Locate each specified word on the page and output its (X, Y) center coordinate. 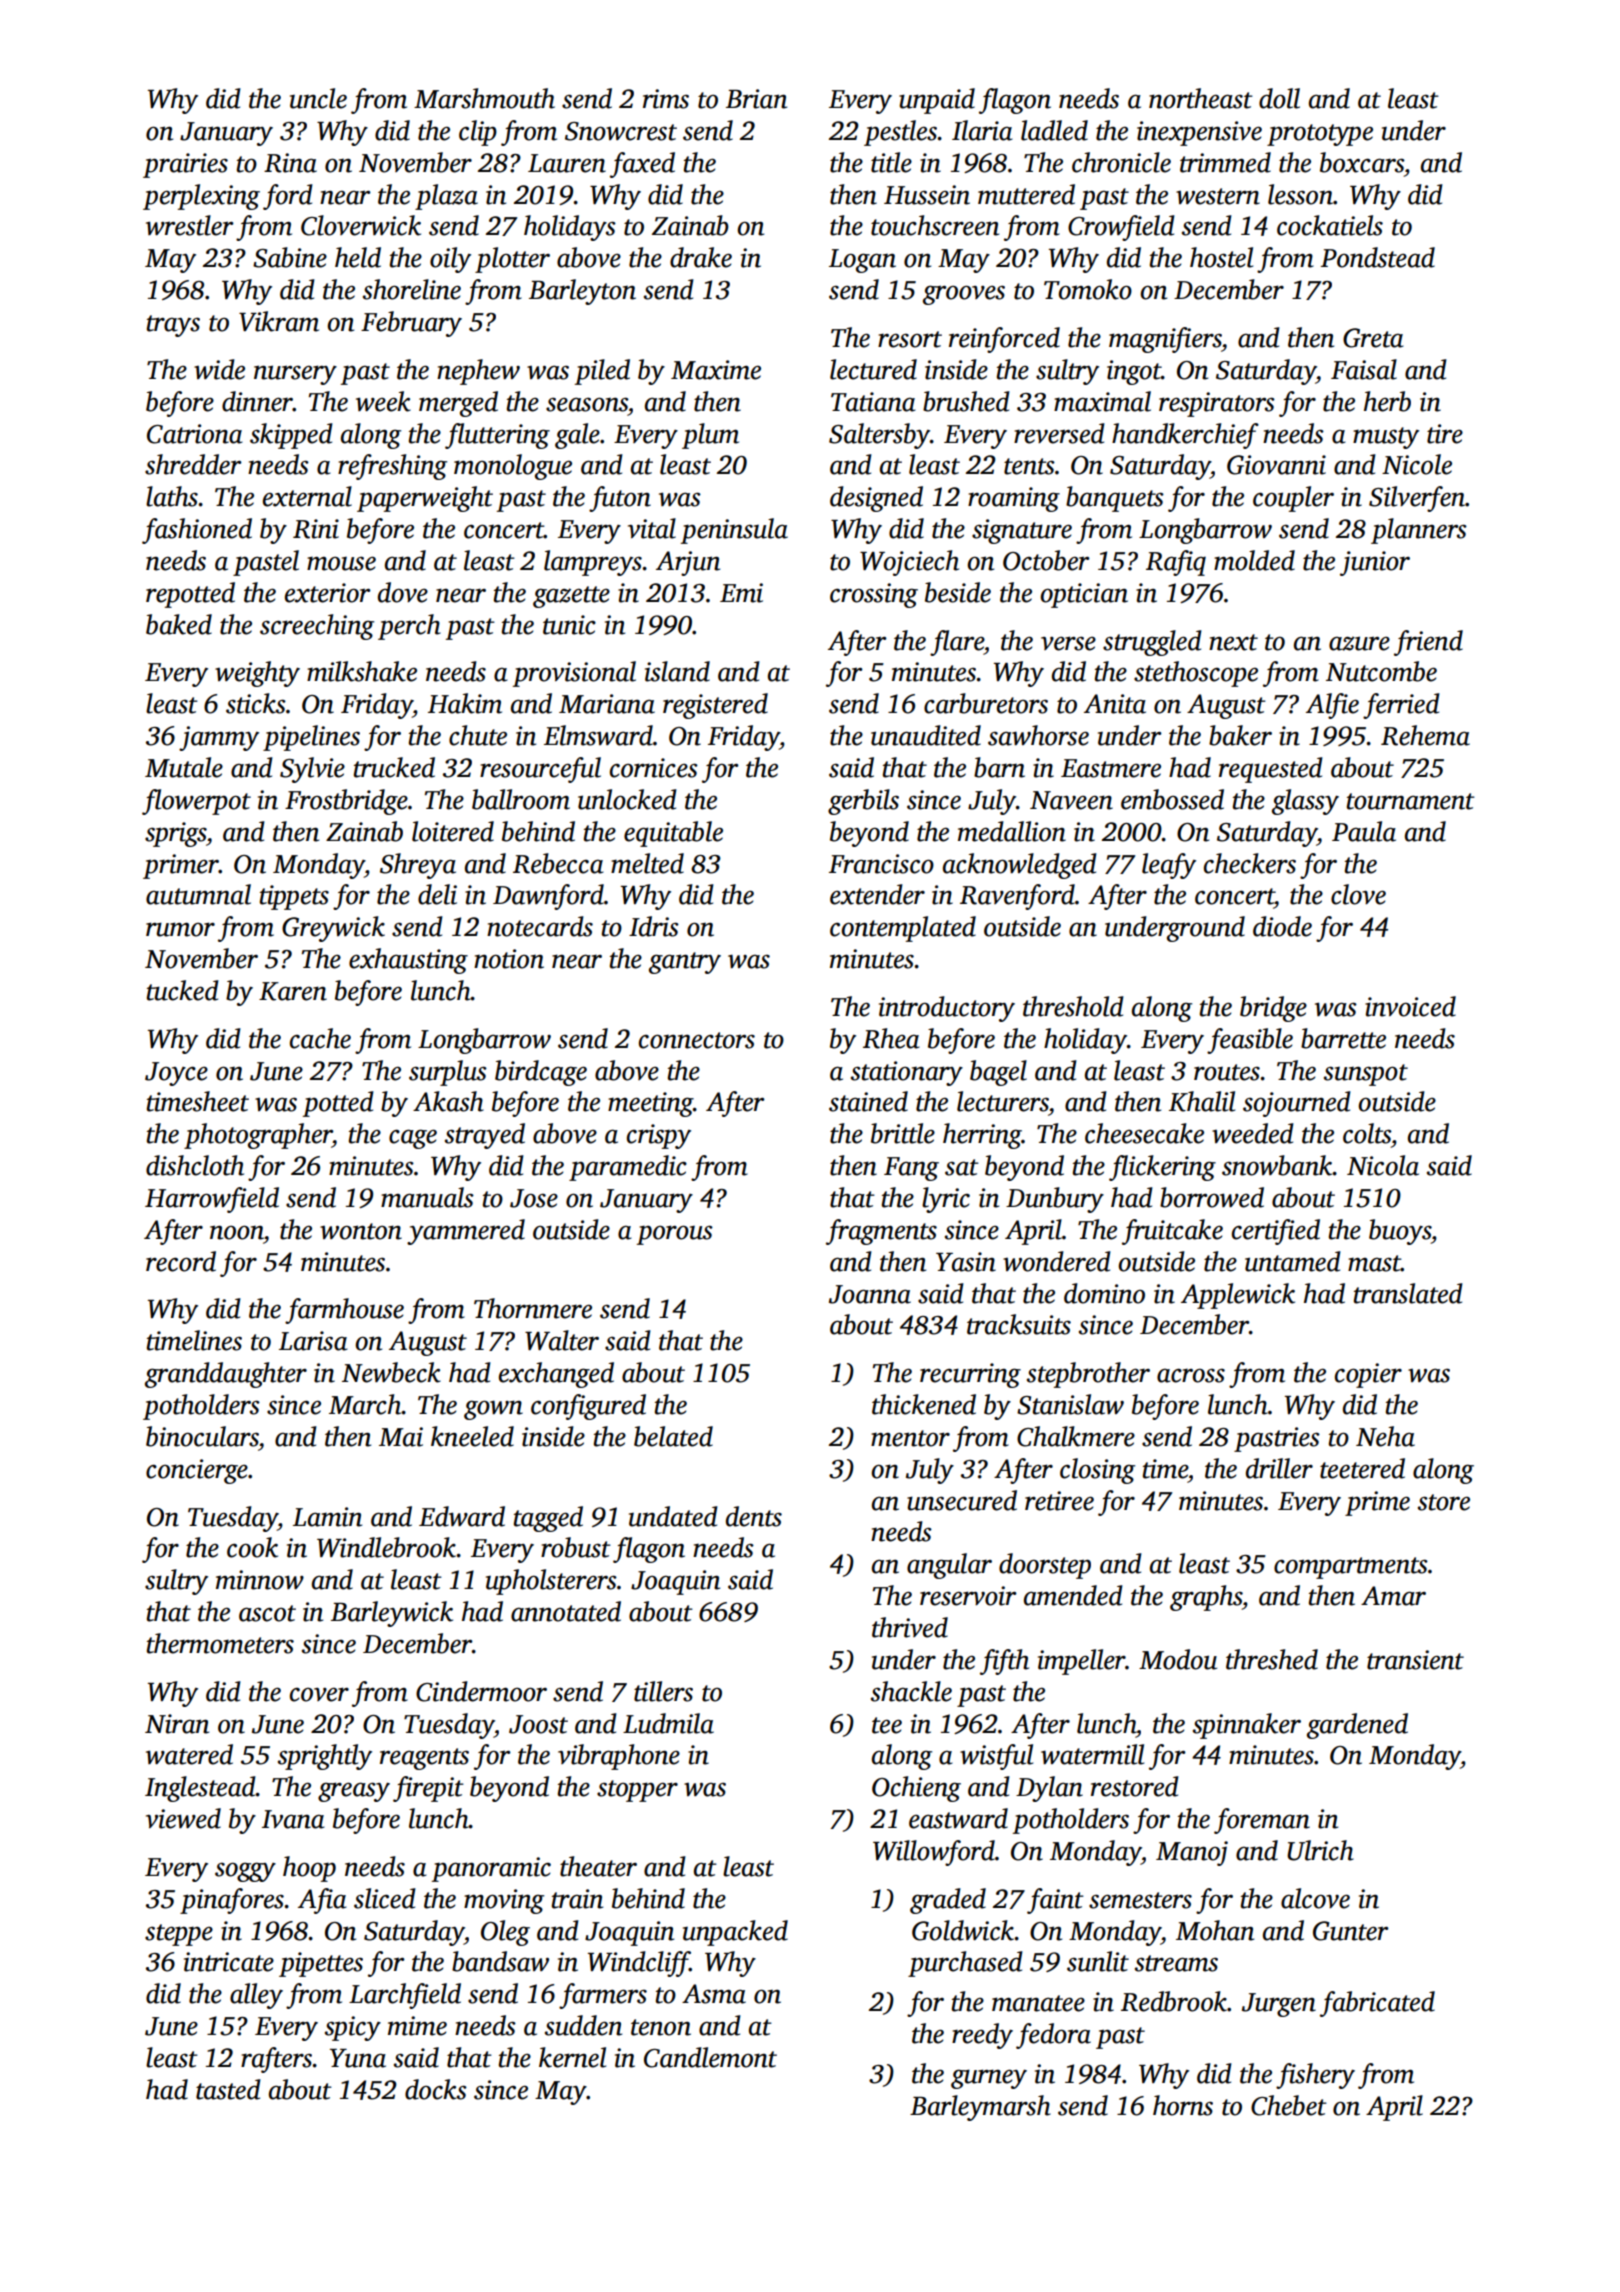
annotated (566, 1611)
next (1233, 642)
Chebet (1289, 2105)
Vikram (279, 321)
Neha (1385, 1436)
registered (715, 706)
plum (710, 436)
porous (675, 1235)
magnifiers (1165, 340)
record (181, 1261)
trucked (394, 767)
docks (436, 2089)
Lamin (327, 1517)
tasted (228, 2089)
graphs (1206, 1598)
